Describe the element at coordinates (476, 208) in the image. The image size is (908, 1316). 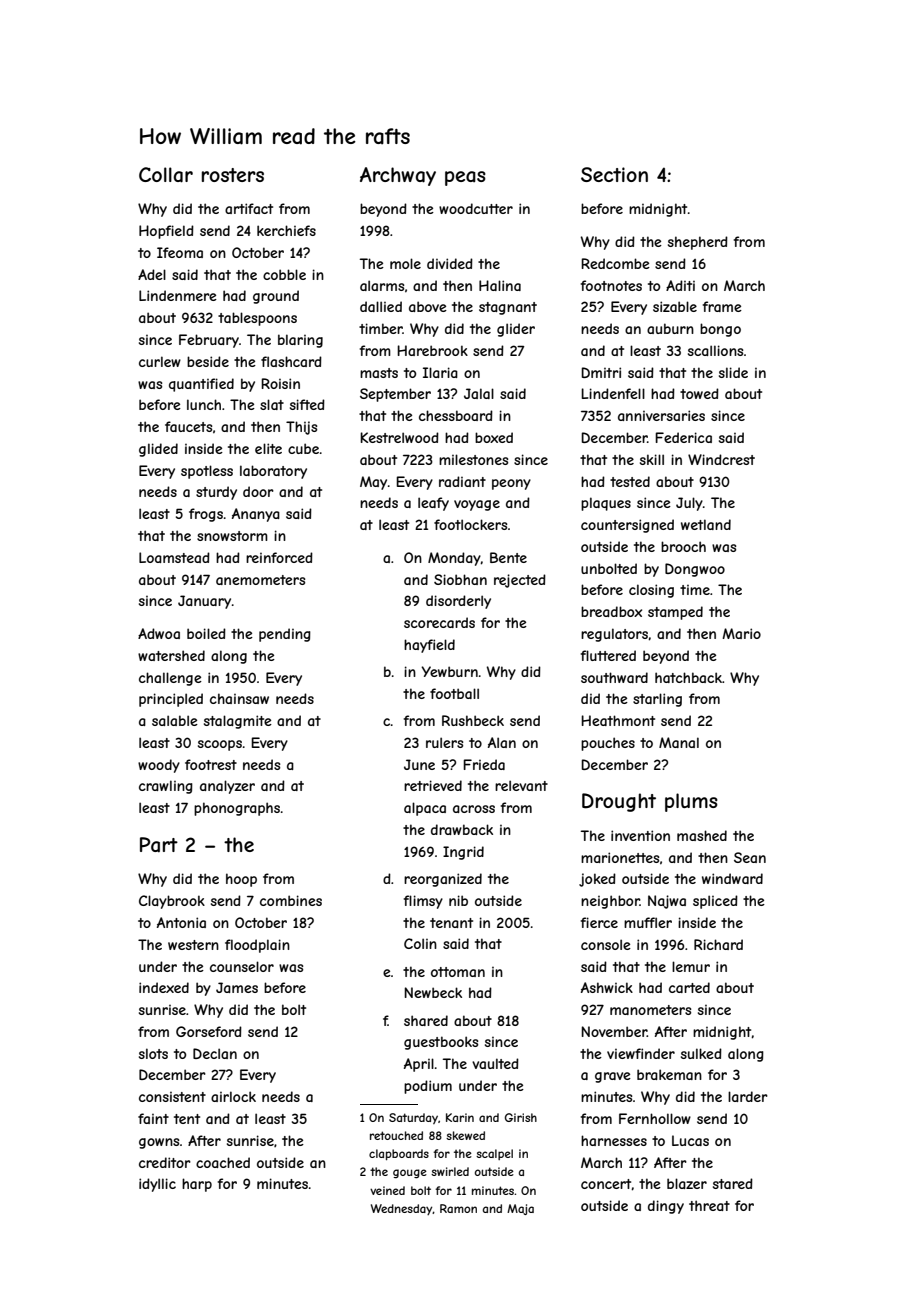
I see `woodcutter` at that location.
